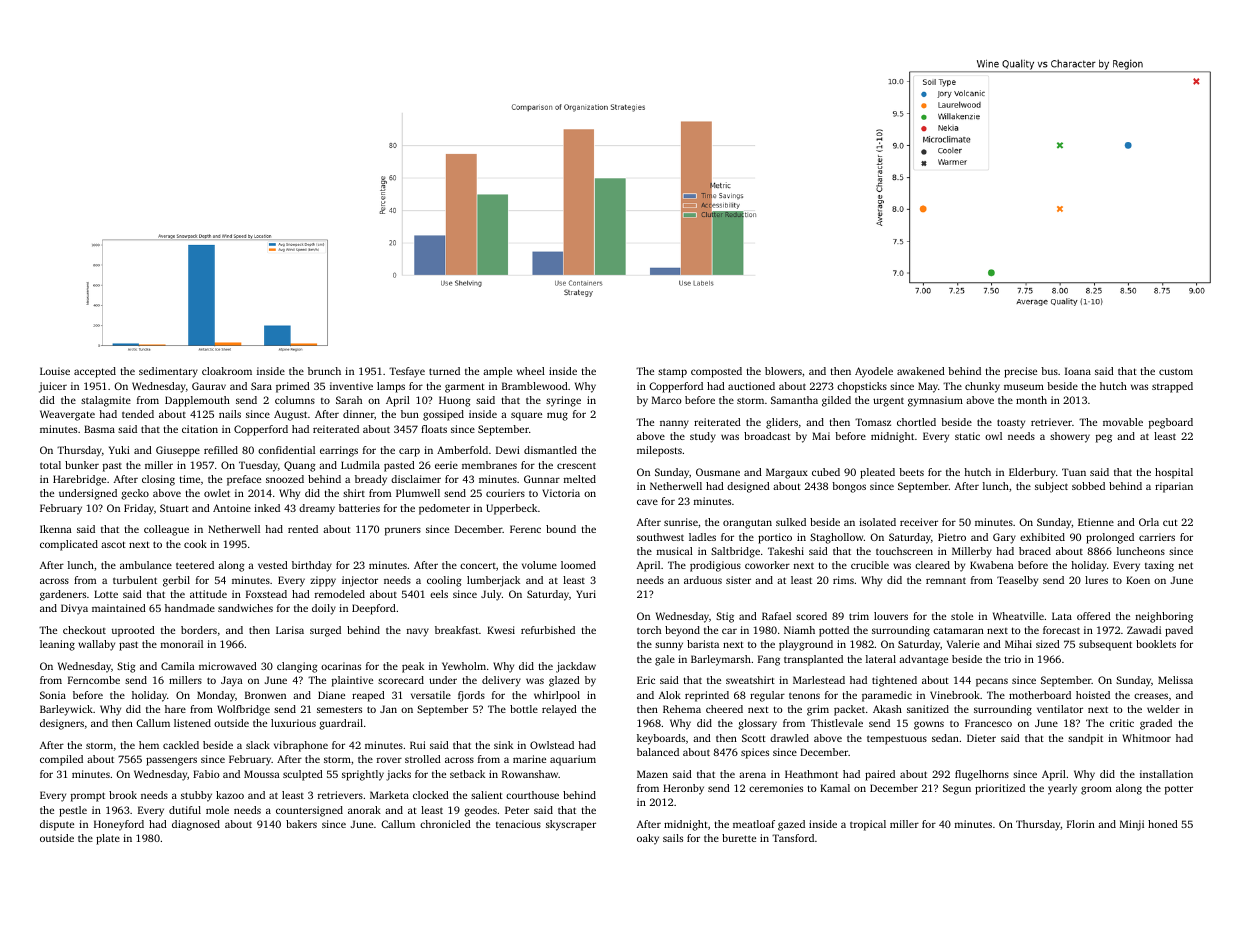 The width and height of the screenshot is (1233, 952). What do you see at coordinates (324, 371) in the screenshot?
I see `brunch` at bounding box center [324, 371].
